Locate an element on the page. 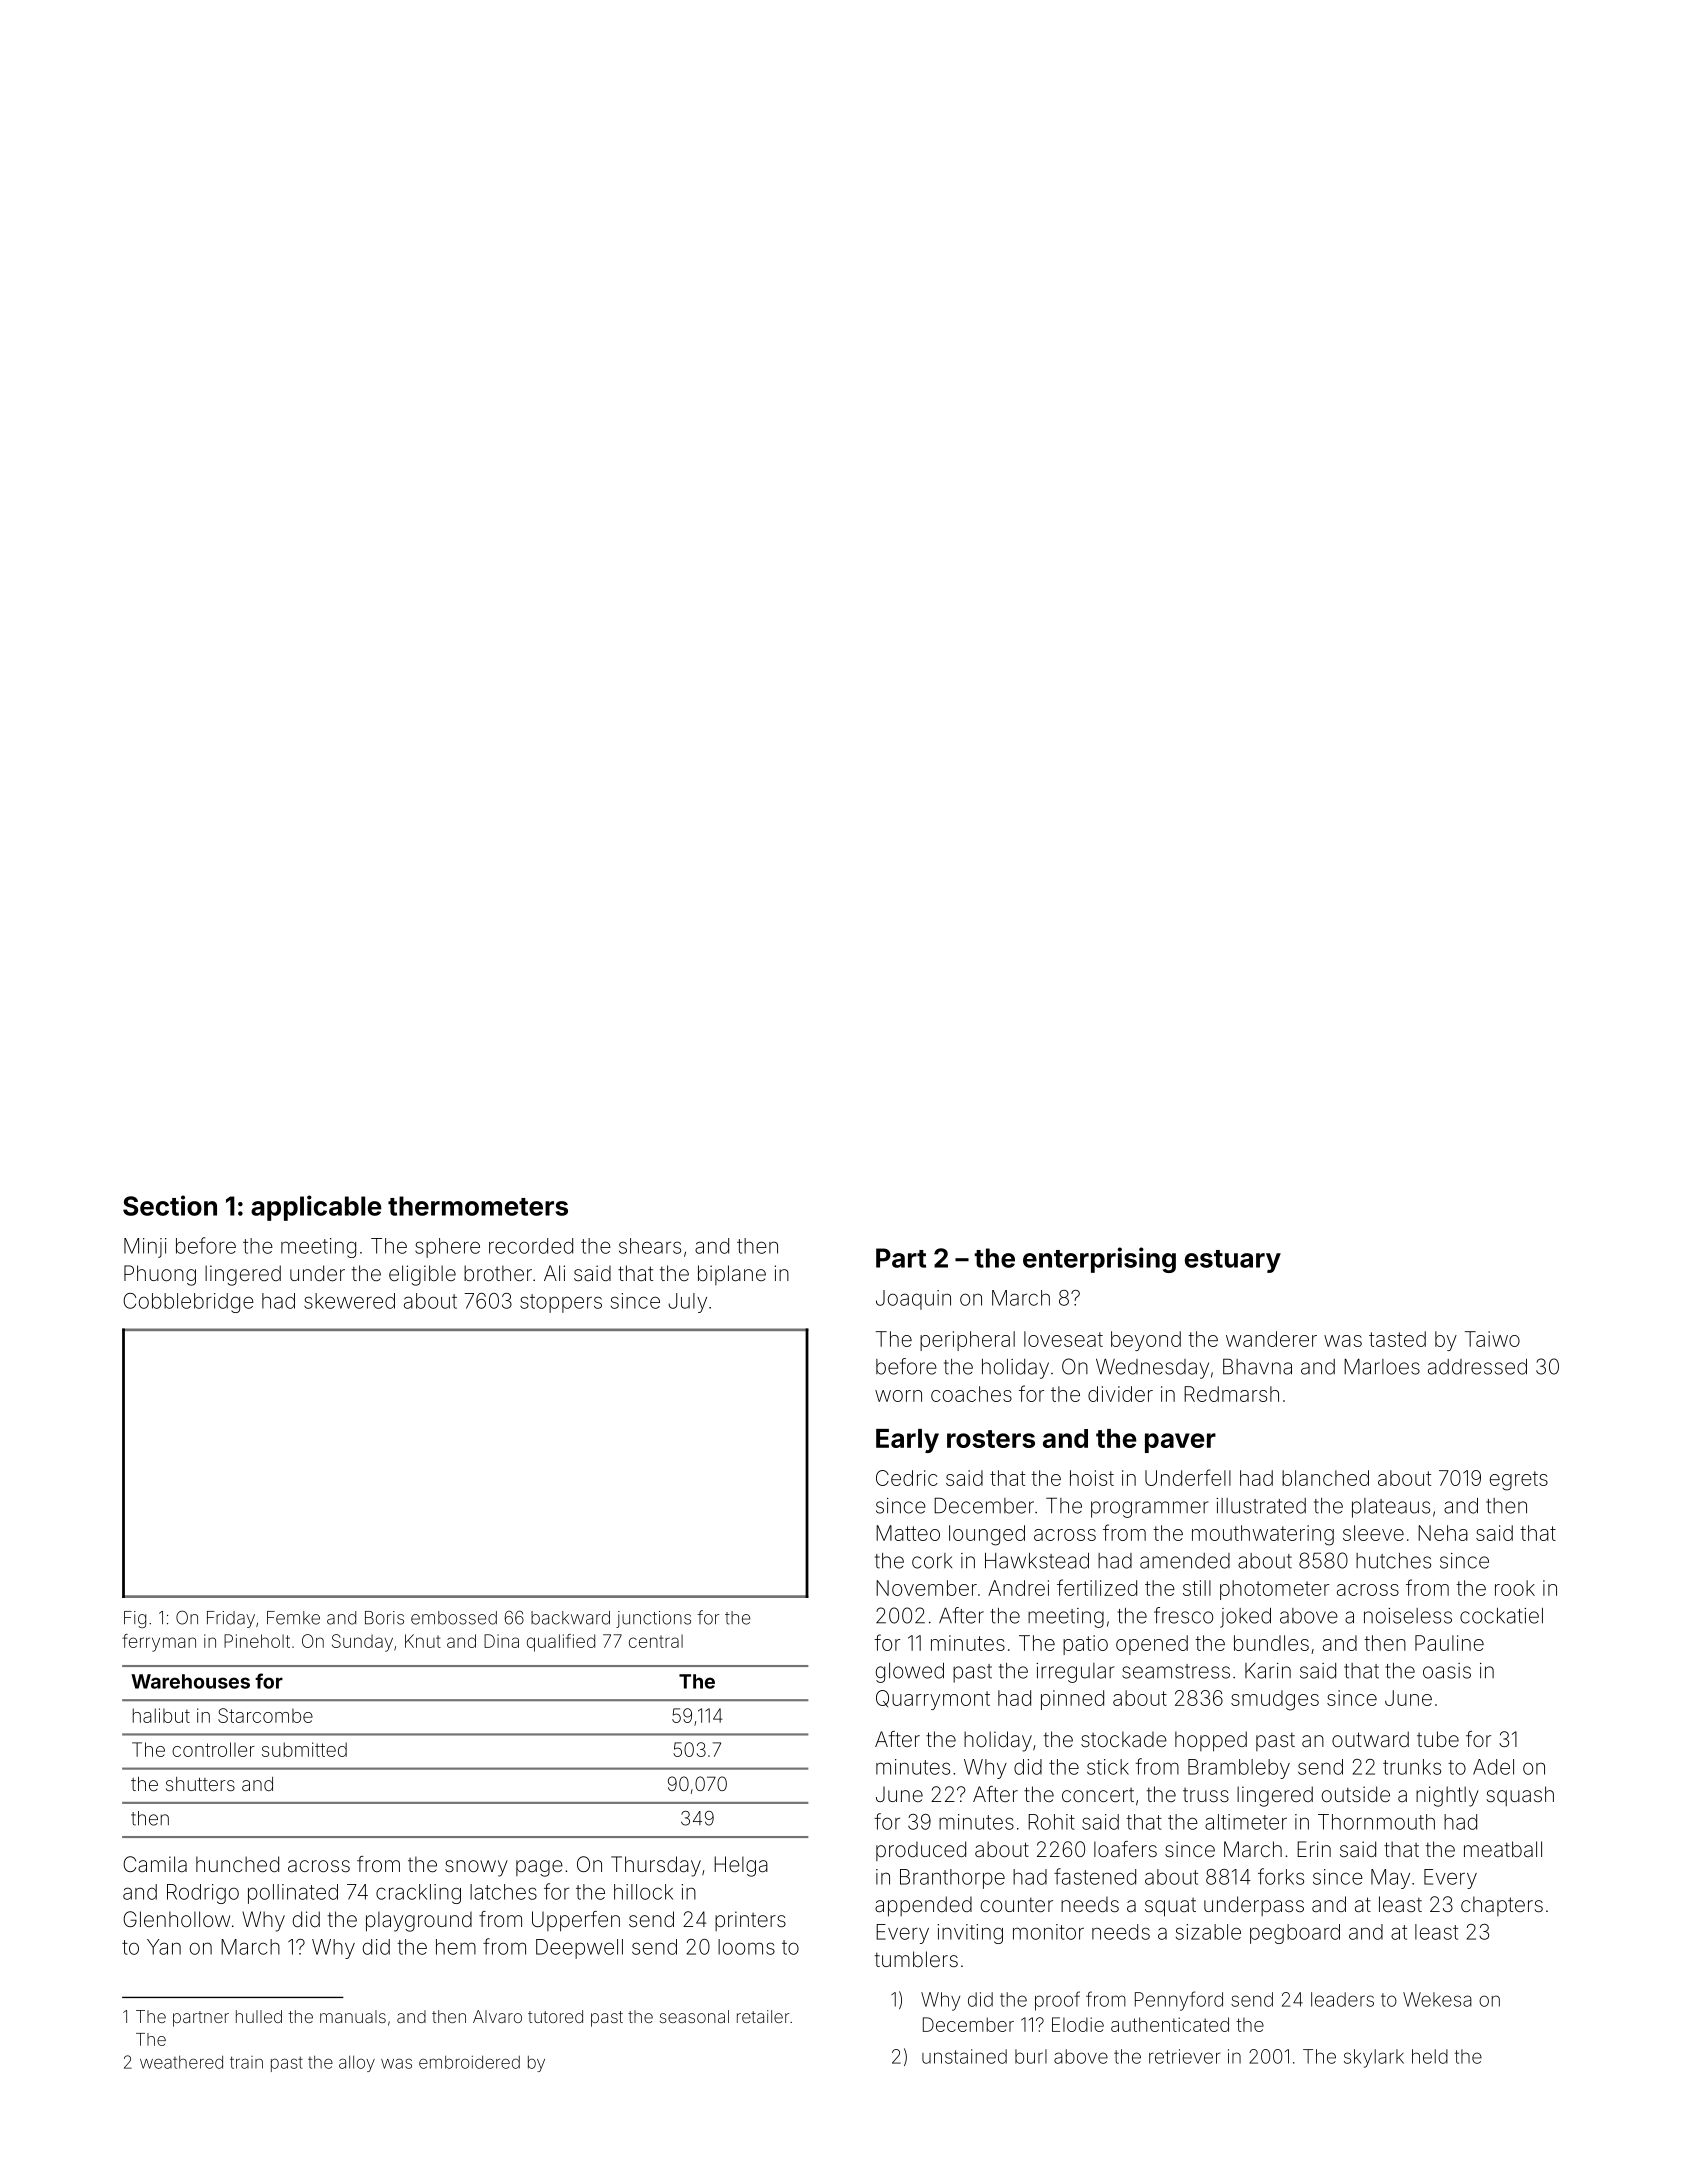  addressed is located at coordinates (1477, 1367).
